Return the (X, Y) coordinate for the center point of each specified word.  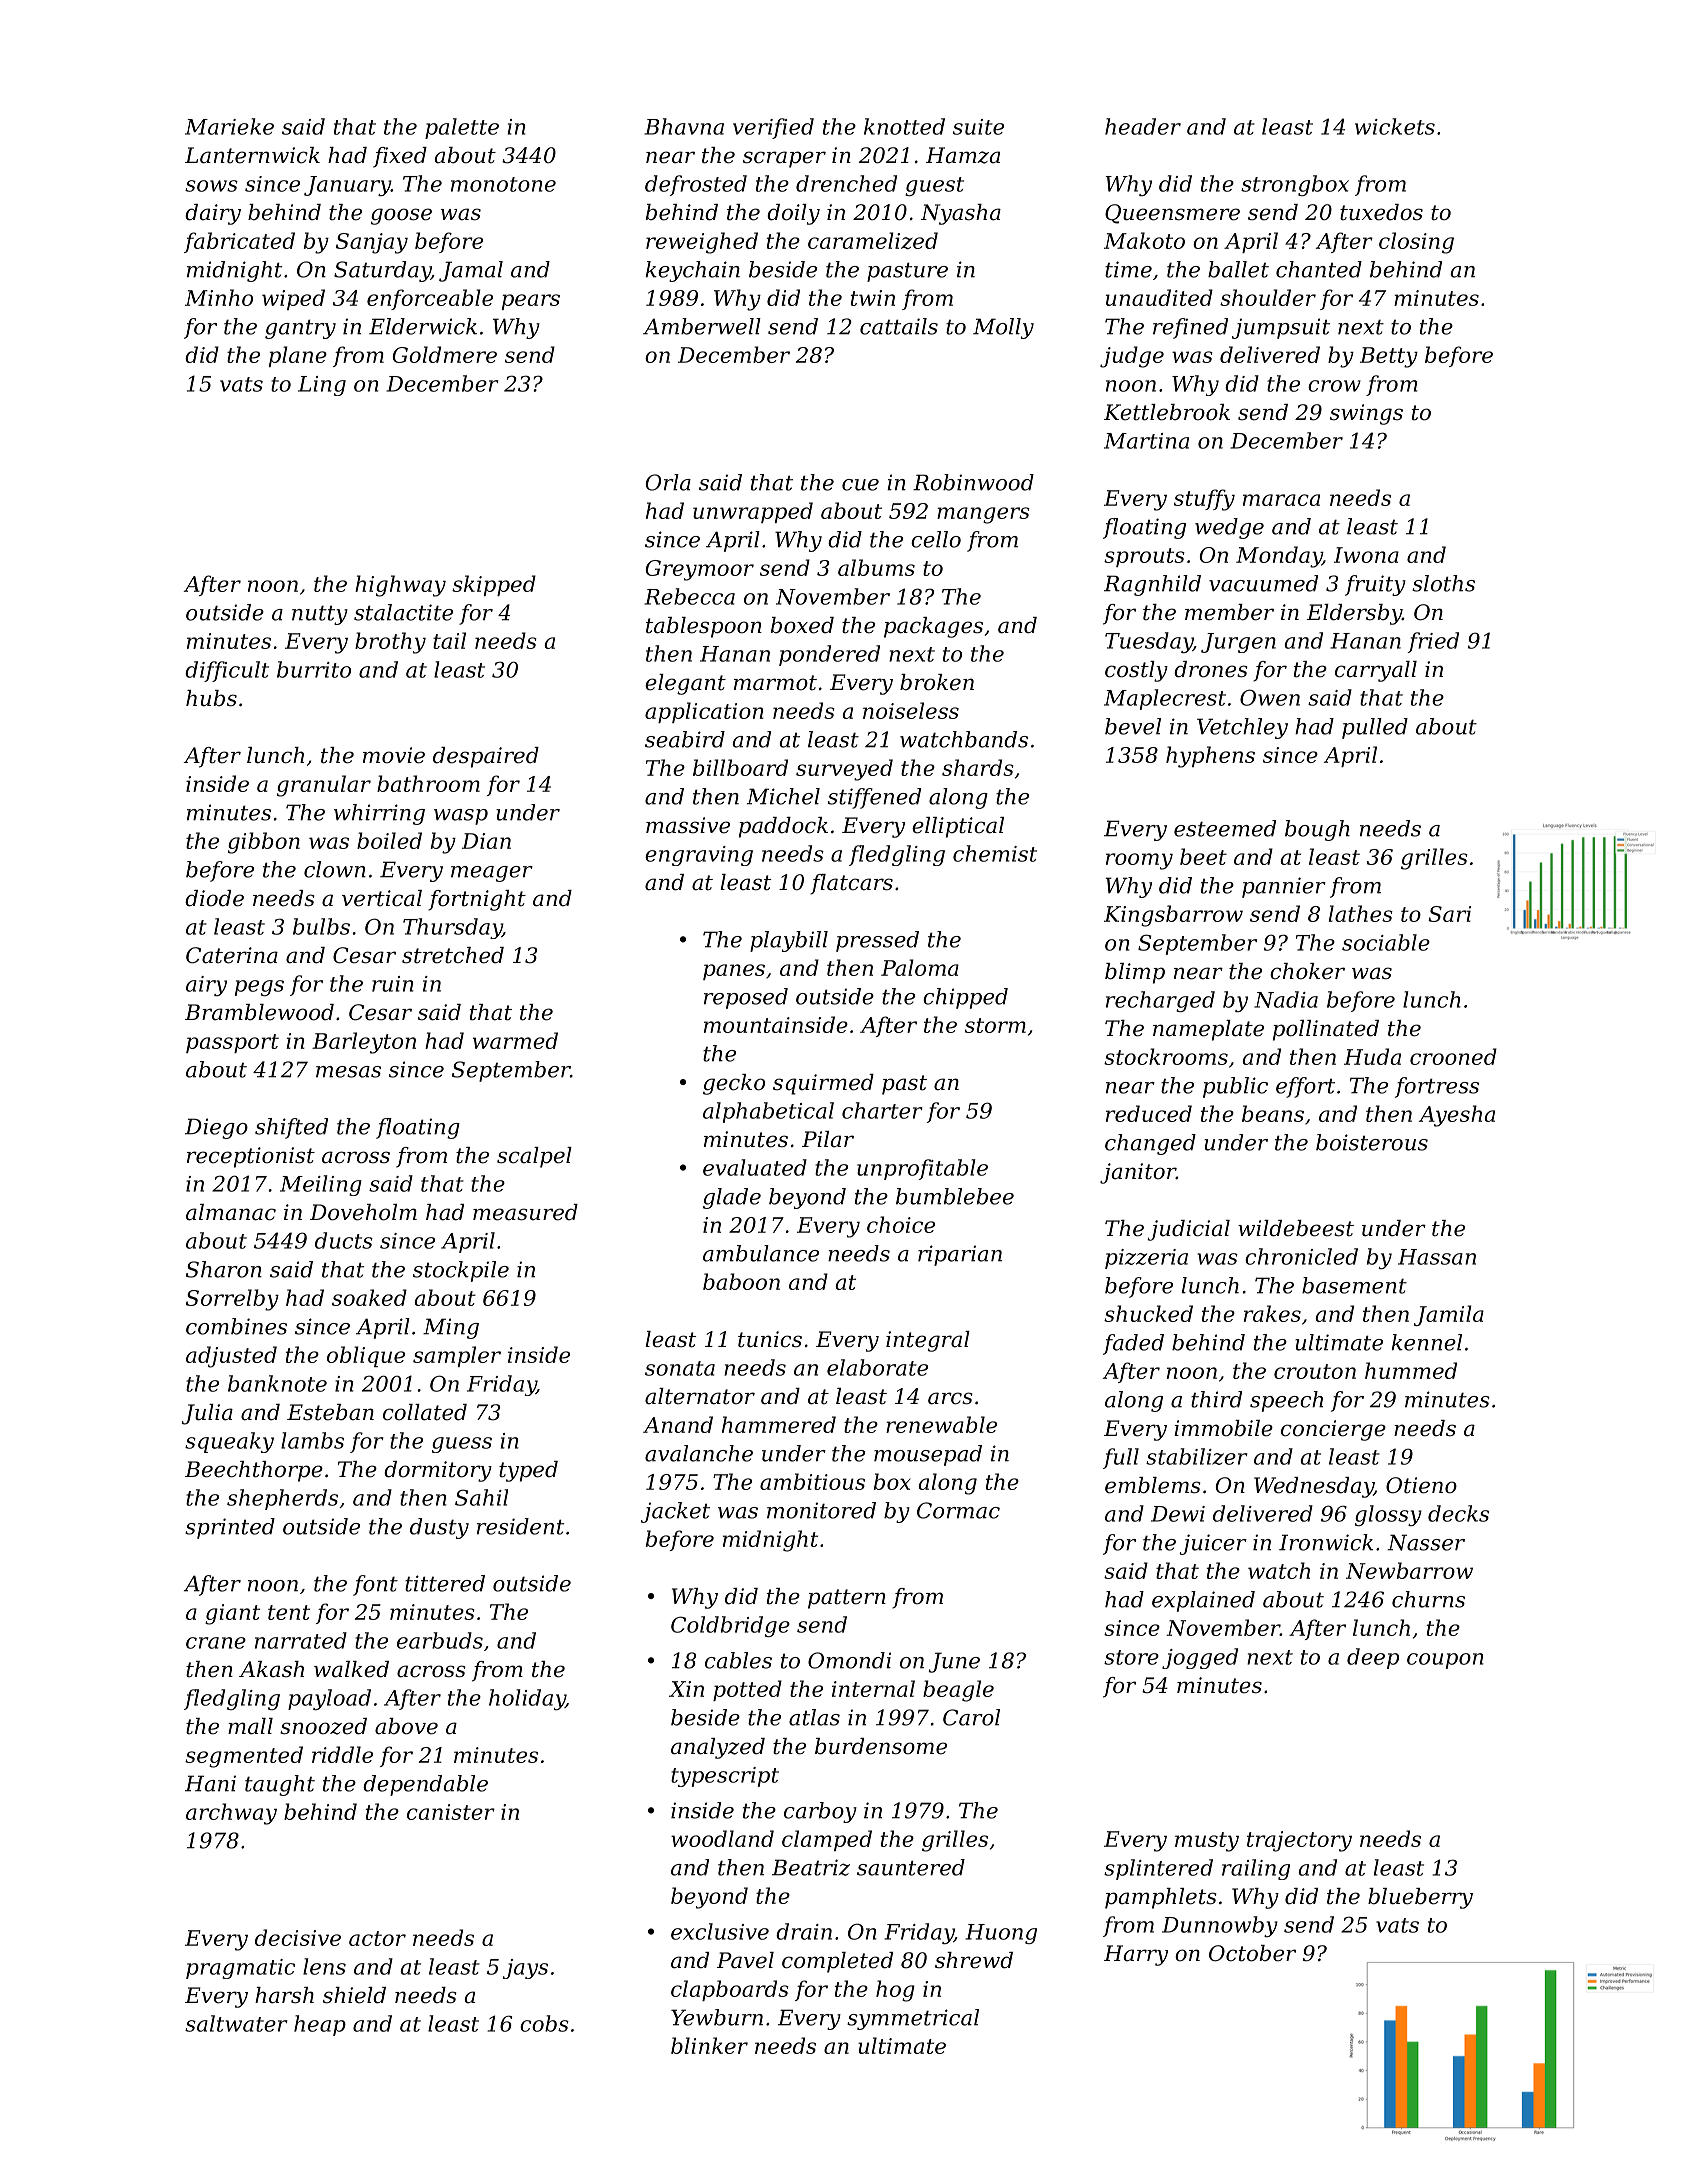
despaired (486, 757)
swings (1366, 414)
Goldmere (445, 354)
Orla (668, 482)
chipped (965, 998)
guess (462, 1445)
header (1143, 126)
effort (1305, 1087)
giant (232, 1614)
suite (978, 127)
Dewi (1178, 1514)
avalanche (699, 1453)
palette (462, 128)
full (1121, 1458)
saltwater (236, 2023)
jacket (675, 1512)
